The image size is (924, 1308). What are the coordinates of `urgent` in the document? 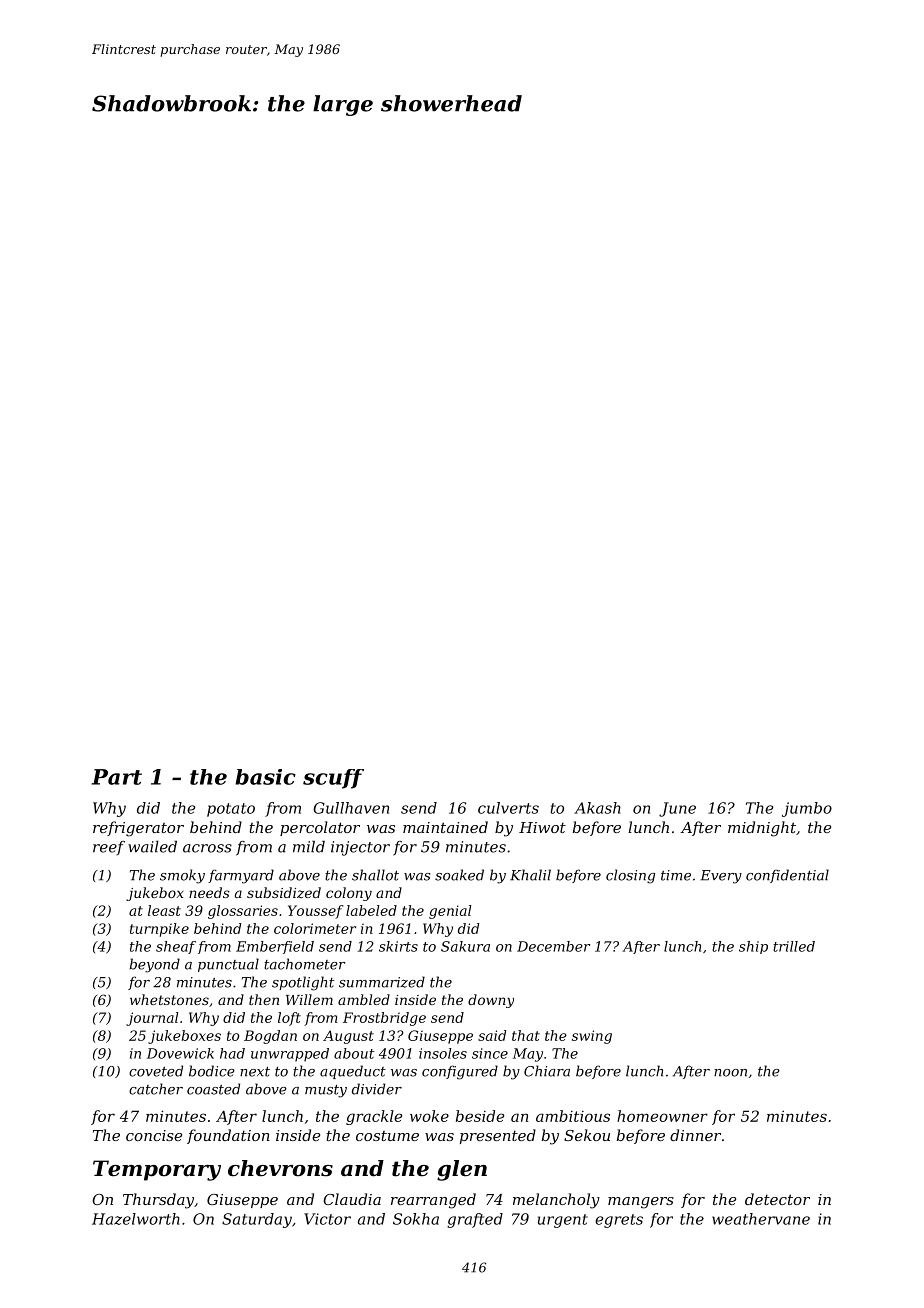 It's located at (563, 1221).
